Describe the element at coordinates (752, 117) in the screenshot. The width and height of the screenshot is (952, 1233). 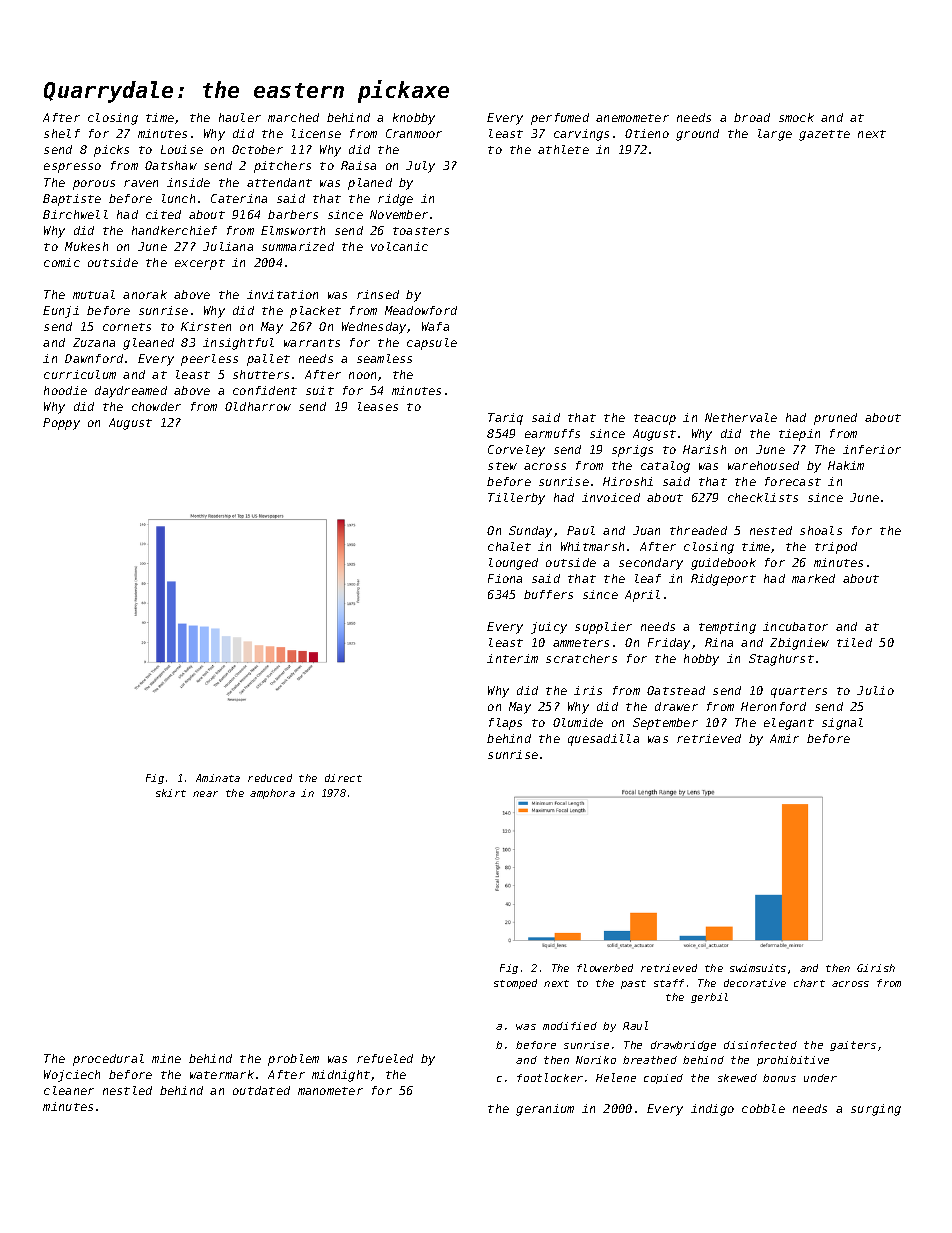
I see `broad` at that location.
